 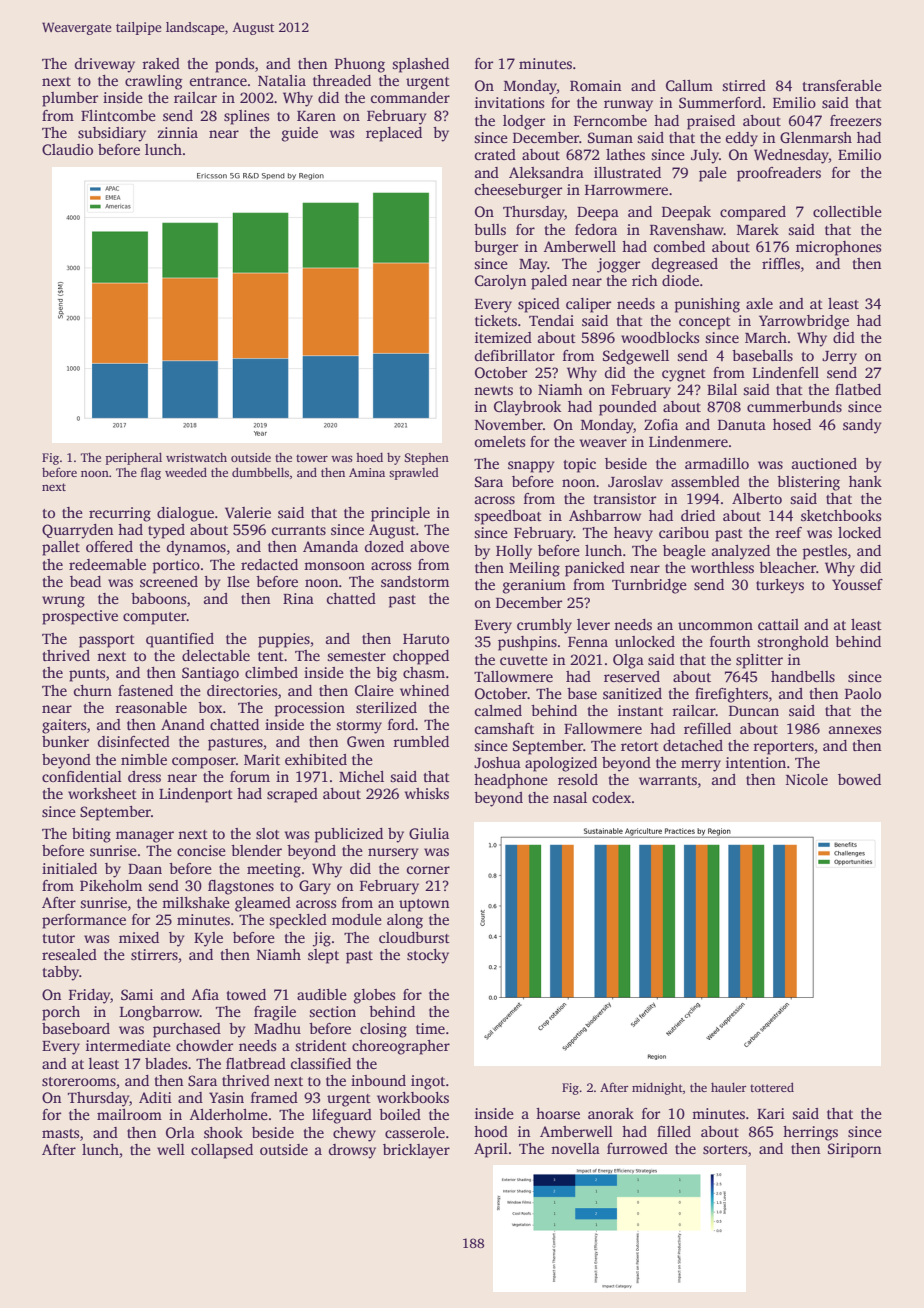 I want to click on Callum, so click(x=689, y=85).
